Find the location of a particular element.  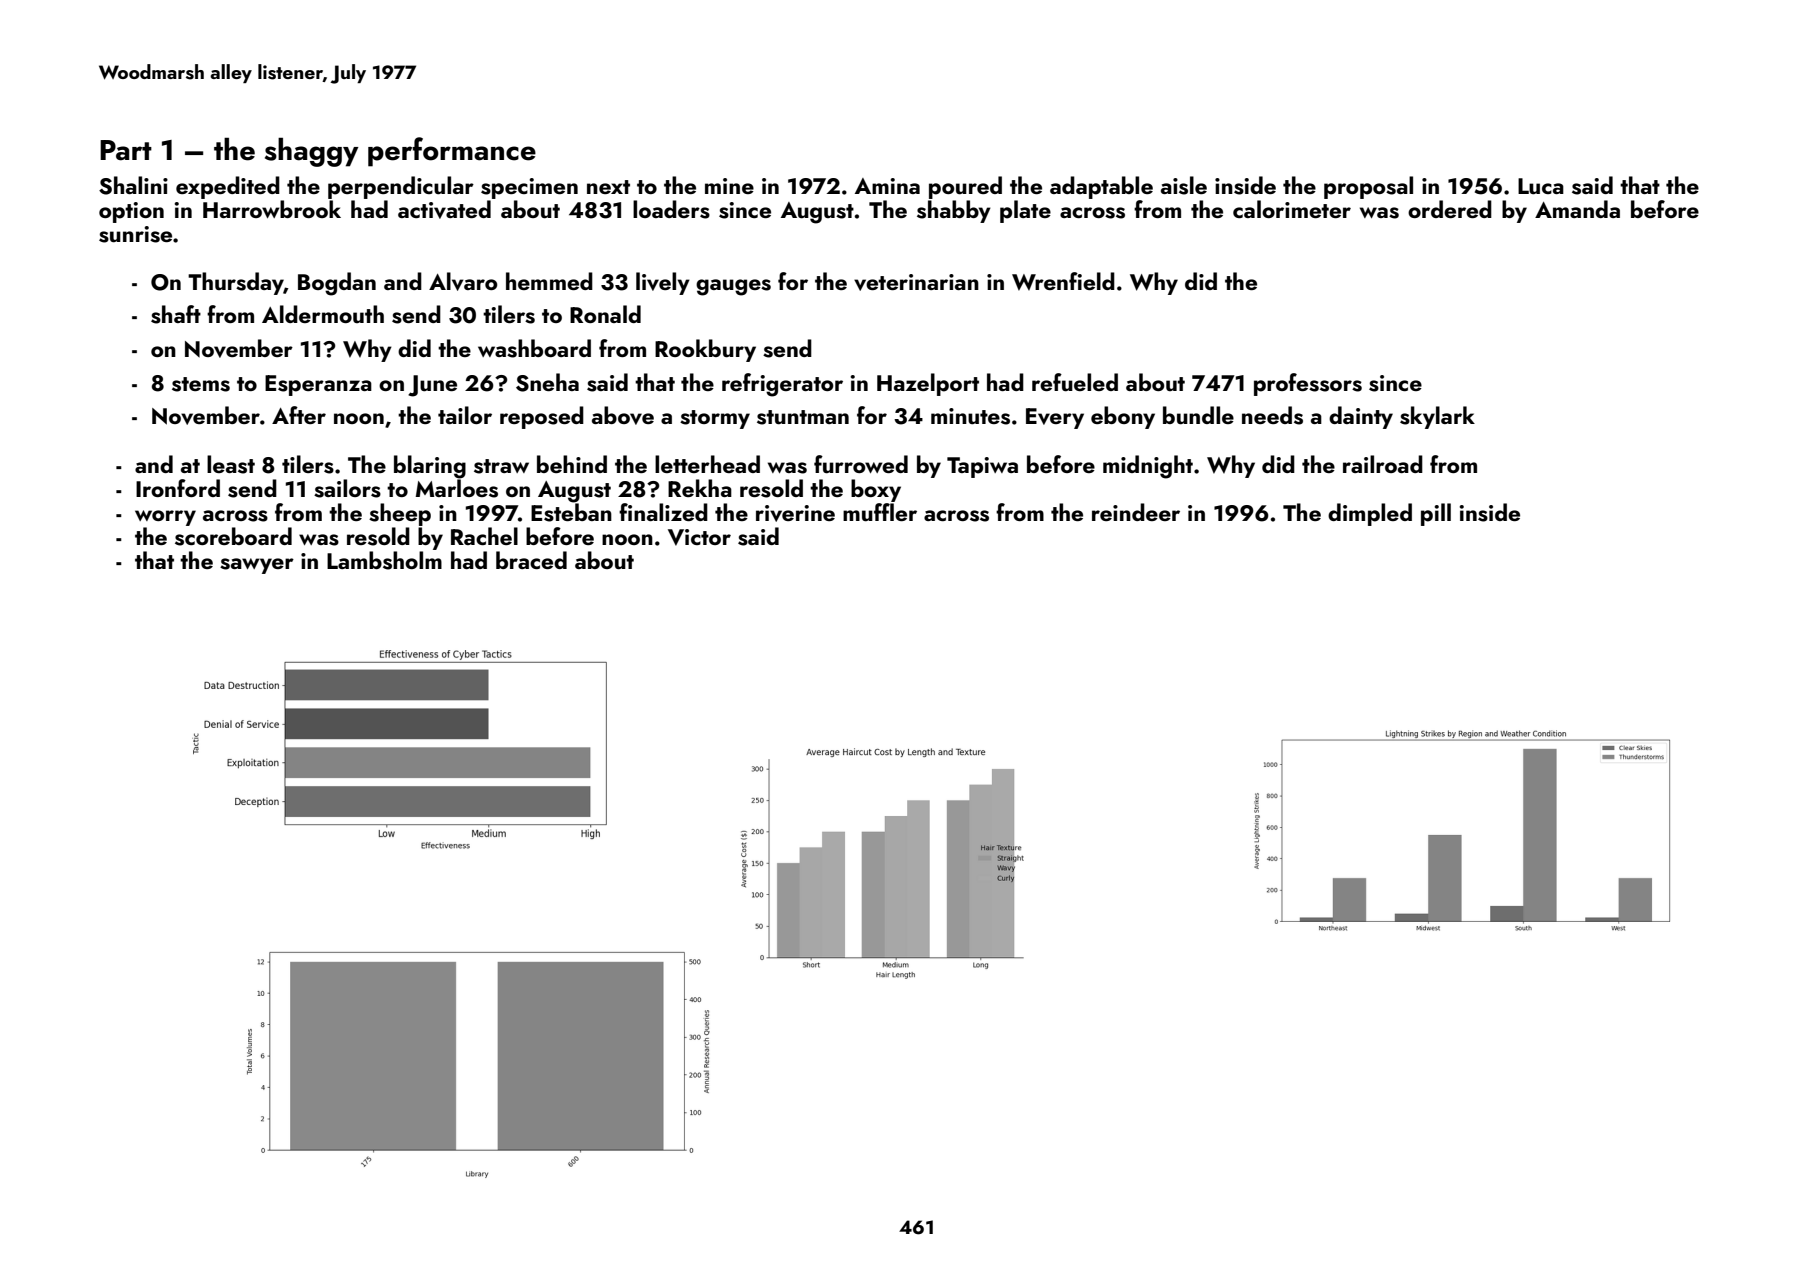

Luca is located at coordinates (1541, 186).
